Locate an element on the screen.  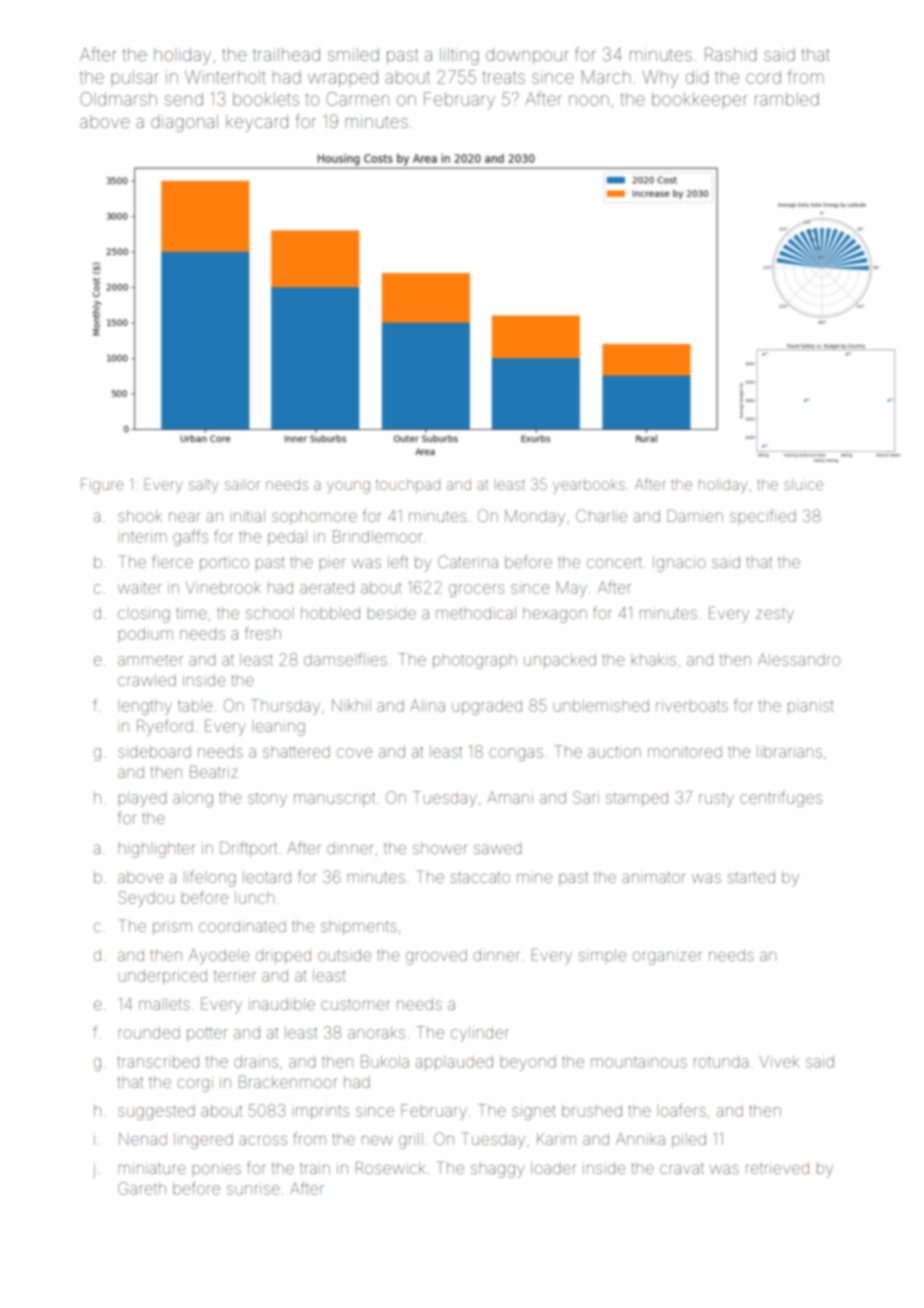
keycard is located at coordinates (257, 123).
